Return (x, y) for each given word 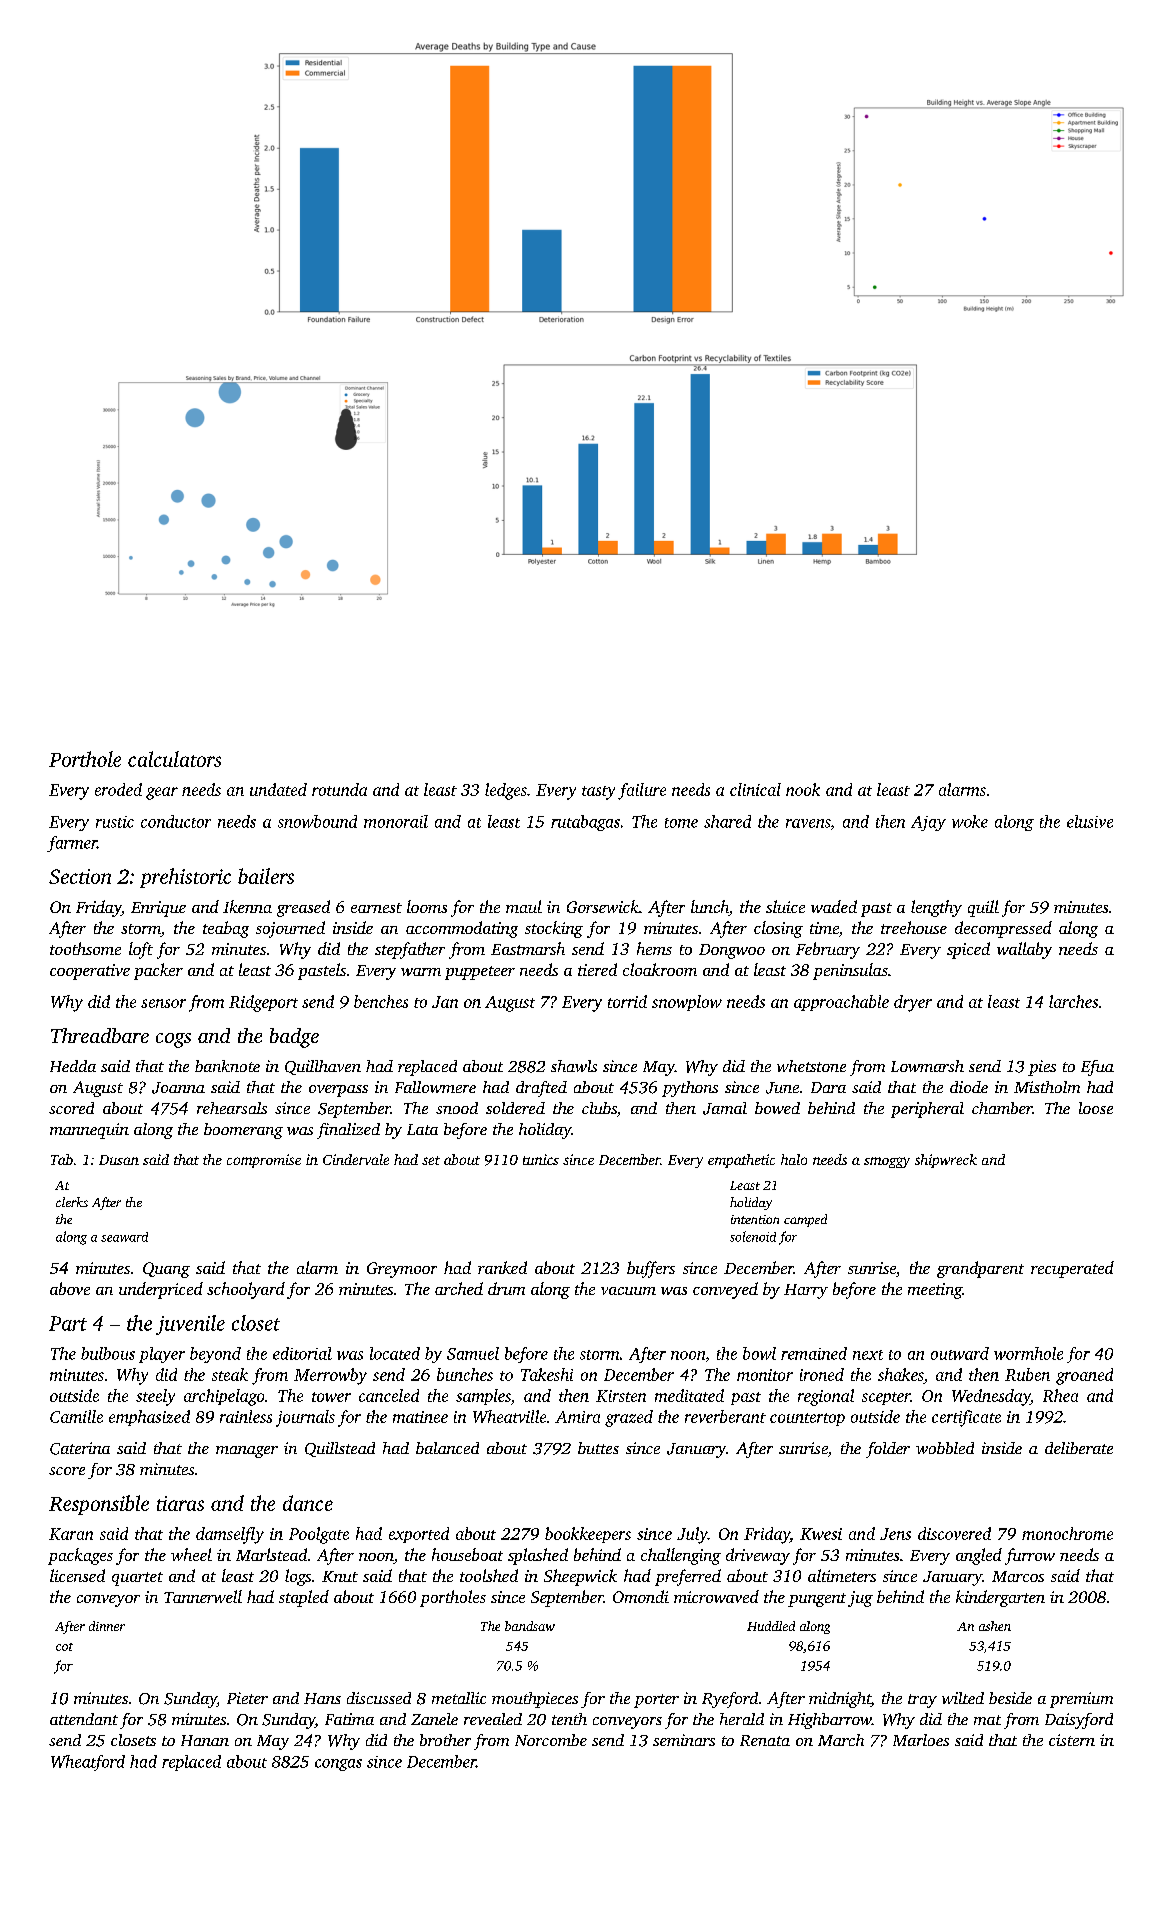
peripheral (927, 1110)
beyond (215, 1355)
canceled (389, 1395)
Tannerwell (203, 1596)
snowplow (687, 1003)
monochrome (1067, 1533)
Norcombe (551, 1740)
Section (80, 876)
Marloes (921, 1740)
